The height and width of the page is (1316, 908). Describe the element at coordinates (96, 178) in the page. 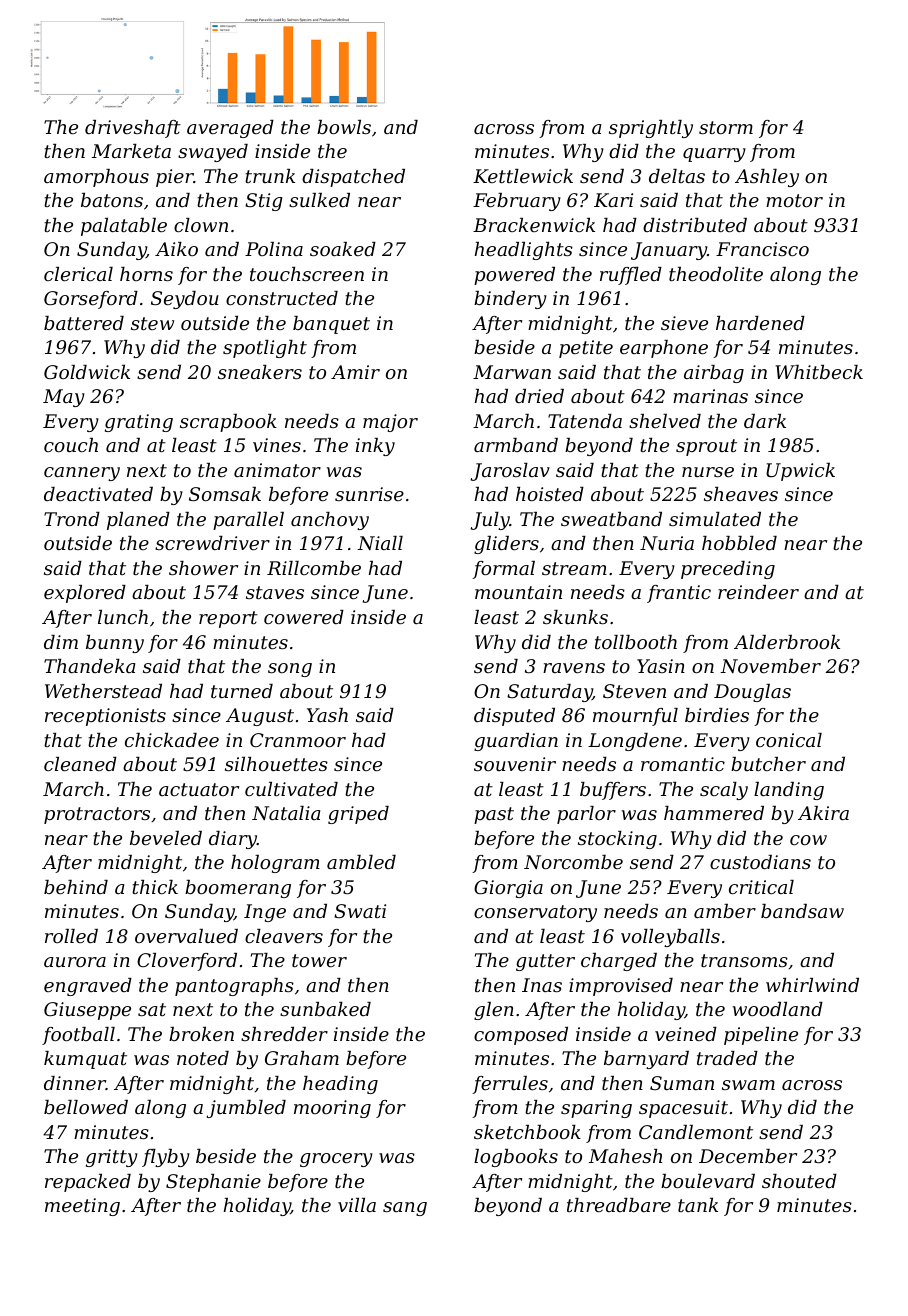

I see `amorphous` at that location.
